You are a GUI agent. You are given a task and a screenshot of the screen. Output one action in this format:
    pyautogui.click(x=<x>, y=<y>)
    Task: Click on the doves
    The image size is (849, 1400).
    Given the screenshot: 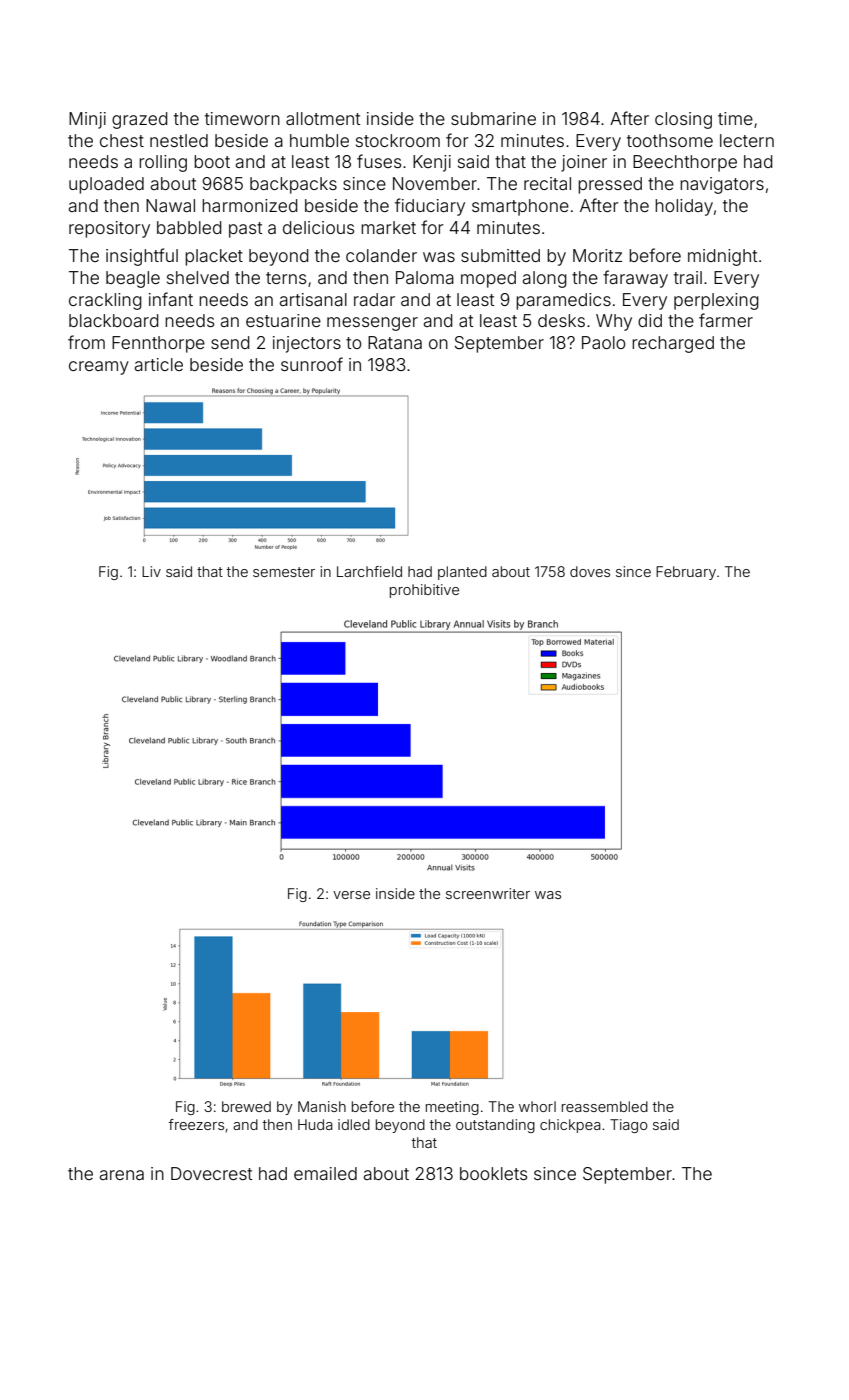 What is the action you would take?
    pyautogui.click(x=590, y=571)
